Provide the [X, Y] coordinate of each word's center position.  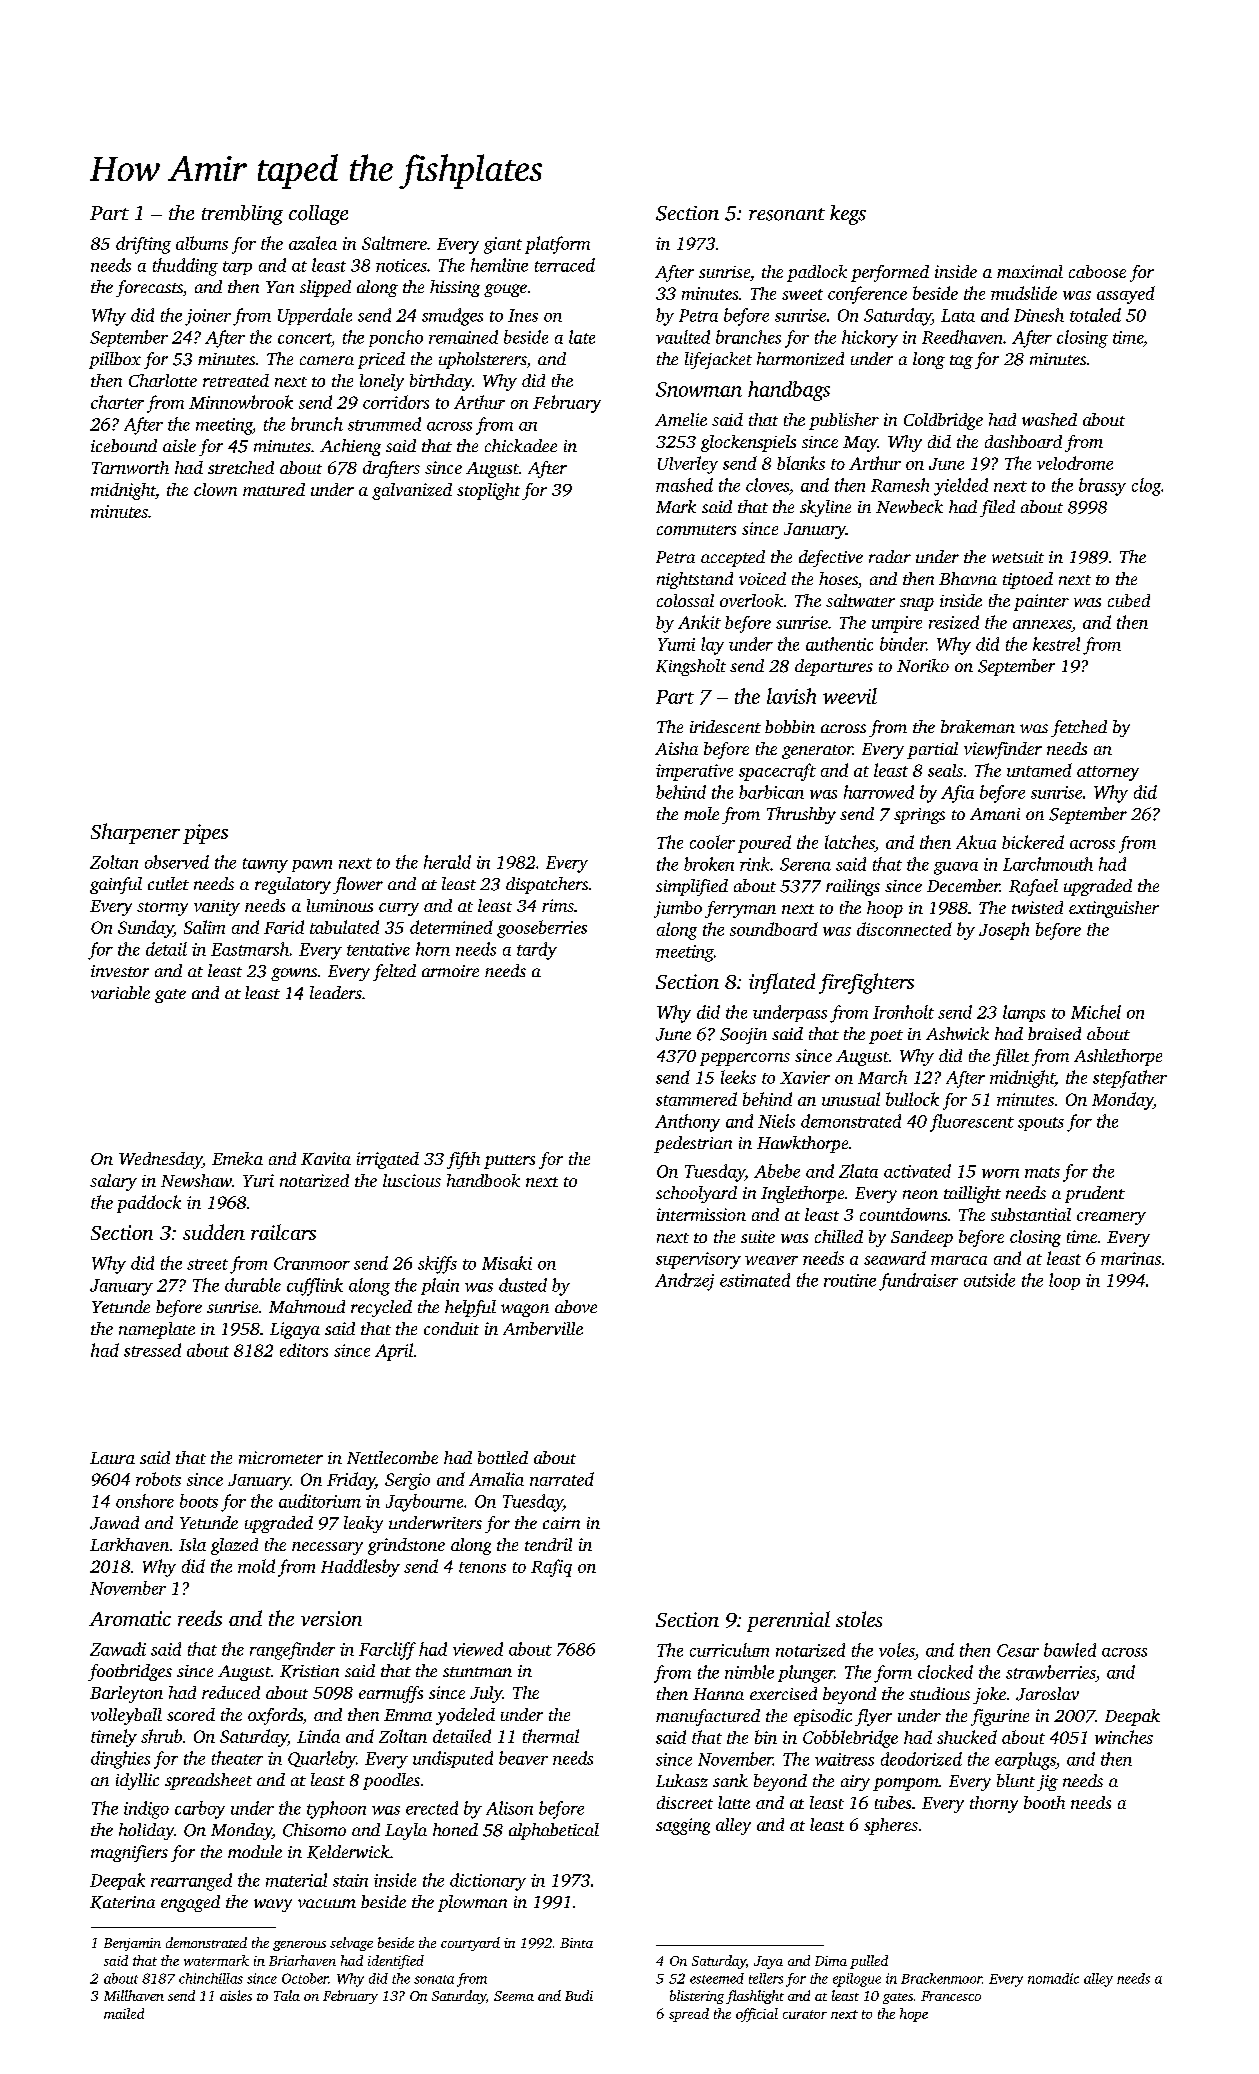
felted [394, 972]
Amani [995, 814]
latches [850, 842]
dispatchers [547, 885]
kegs [848, 215]
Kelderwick [348, 1852]
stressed [152, 1350]
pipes [205, 834]
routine [850, 1280]
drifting [143, 245]
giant [503, 245]
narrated [562, 1479]
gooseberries [542, 929]
